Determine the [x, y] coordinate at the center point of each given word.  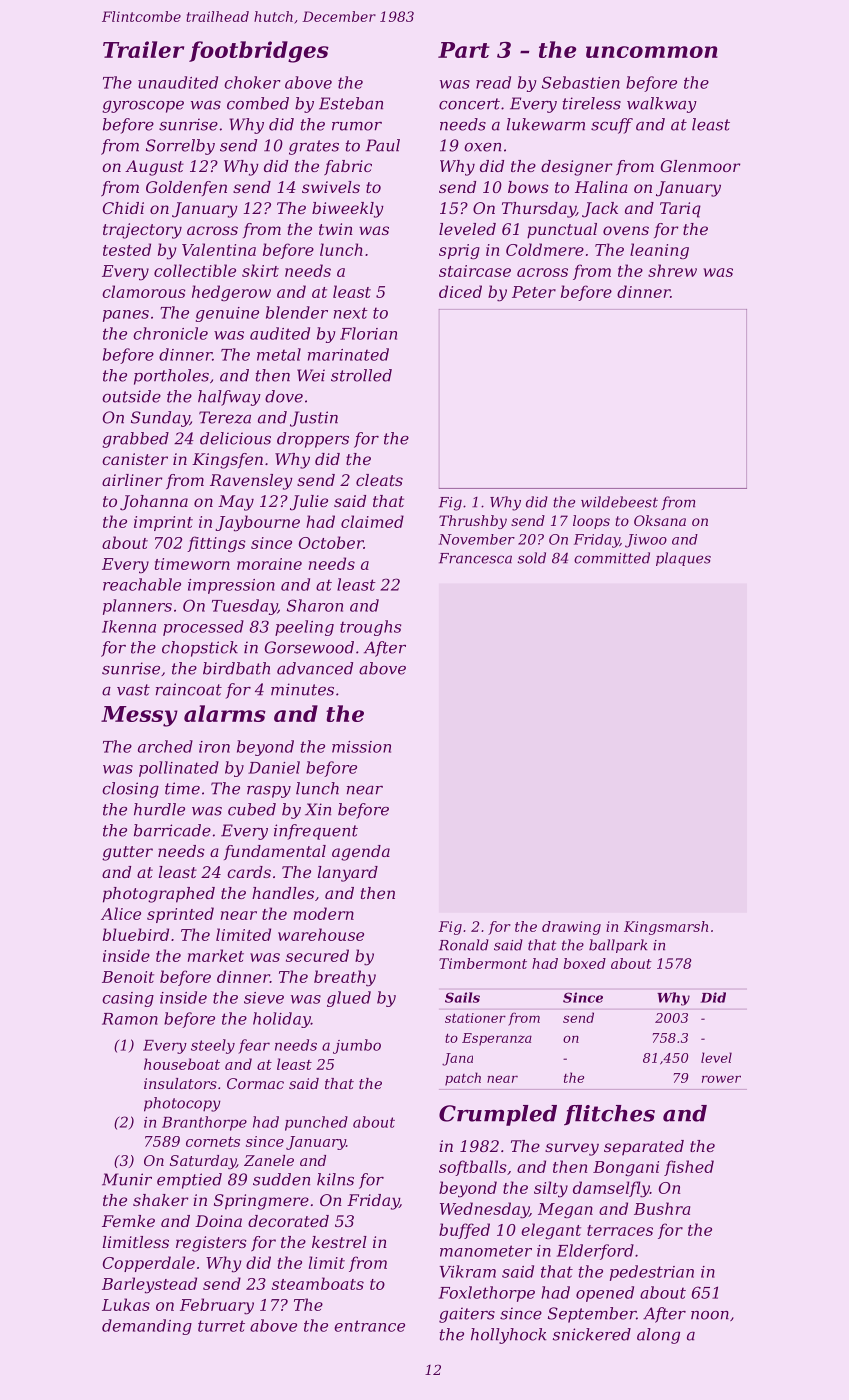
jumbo [357, 1046]
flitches [609, 1115]
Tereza [225, 417]
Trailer [143, 49]
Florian [368, 333]
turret [221, 1326]
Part [464, 50]
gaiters [467, 1315]
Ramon [130, 1019]
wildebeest [619, 502]
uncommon [652, 52]
